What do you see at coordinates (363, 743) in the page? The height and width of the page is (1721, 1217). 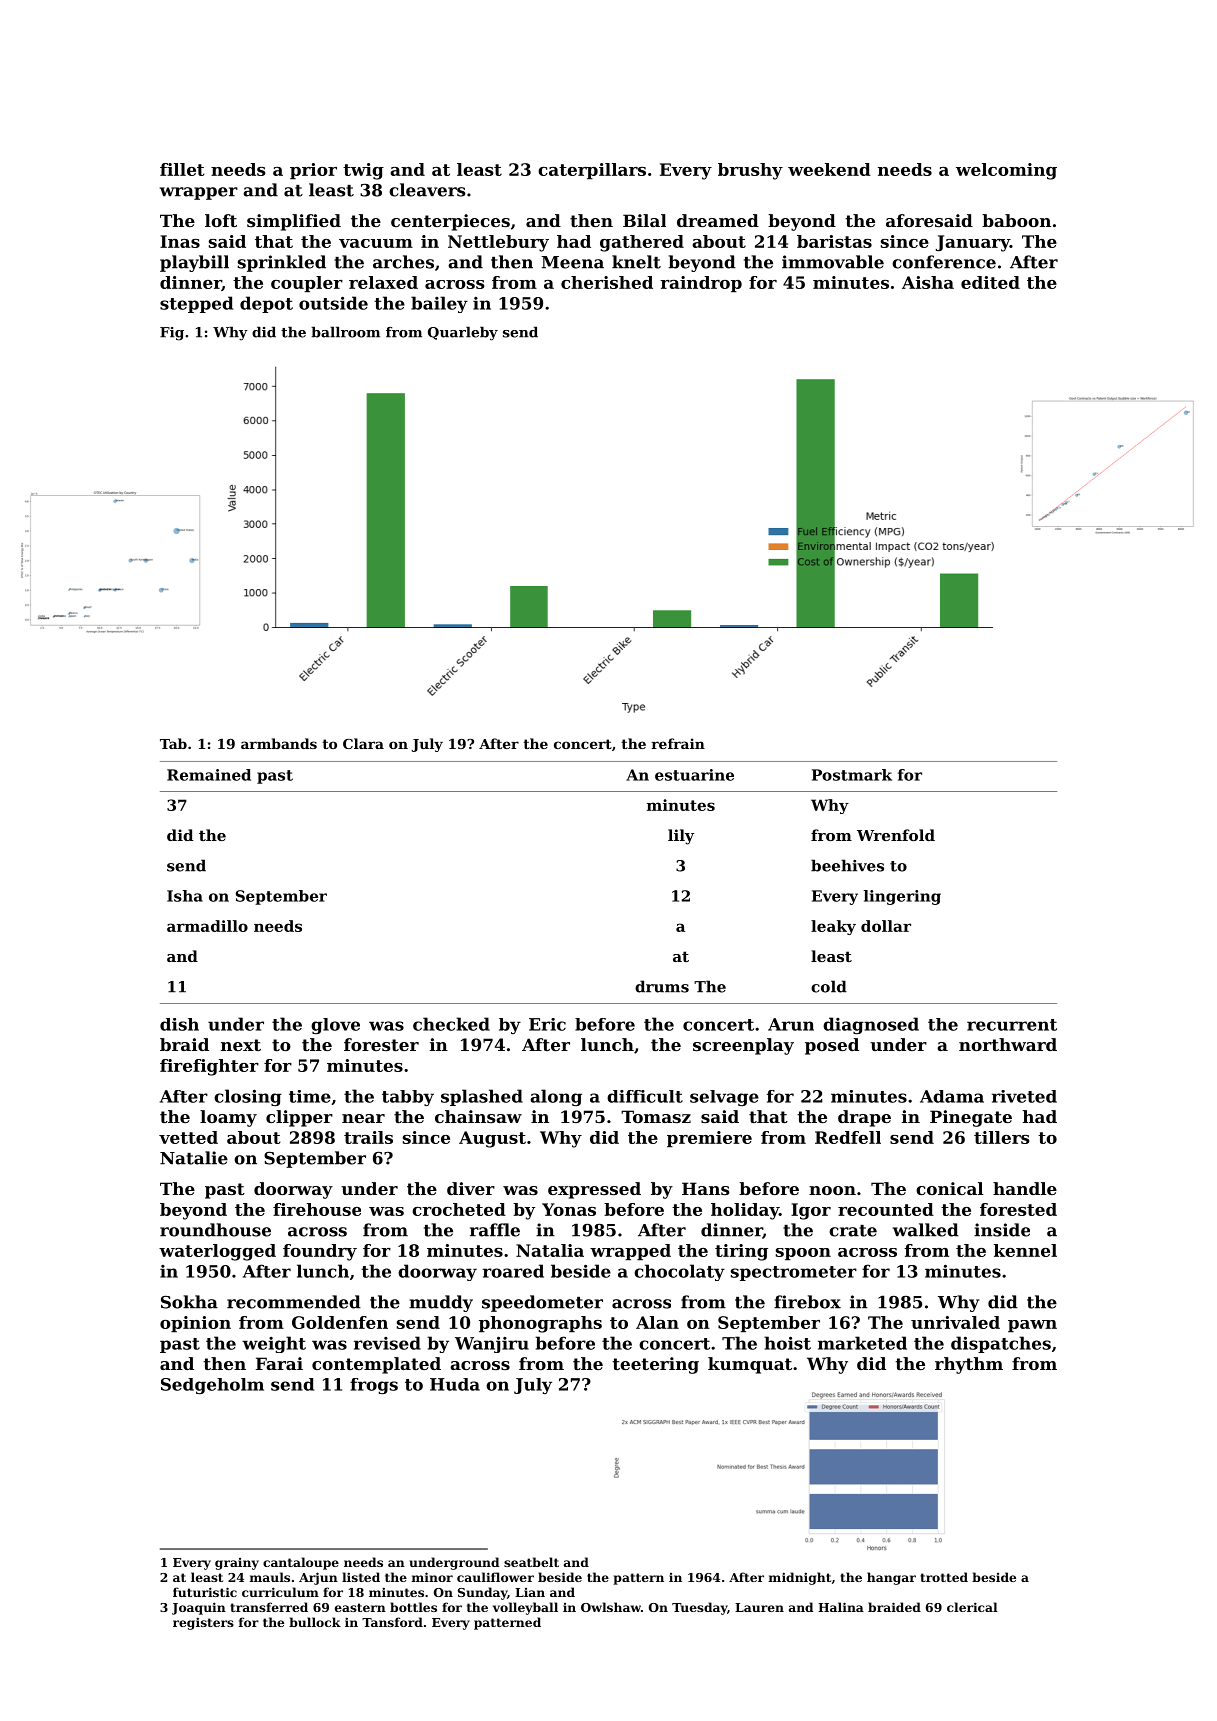 I see `Clara` at bounding box center [363, 743].
